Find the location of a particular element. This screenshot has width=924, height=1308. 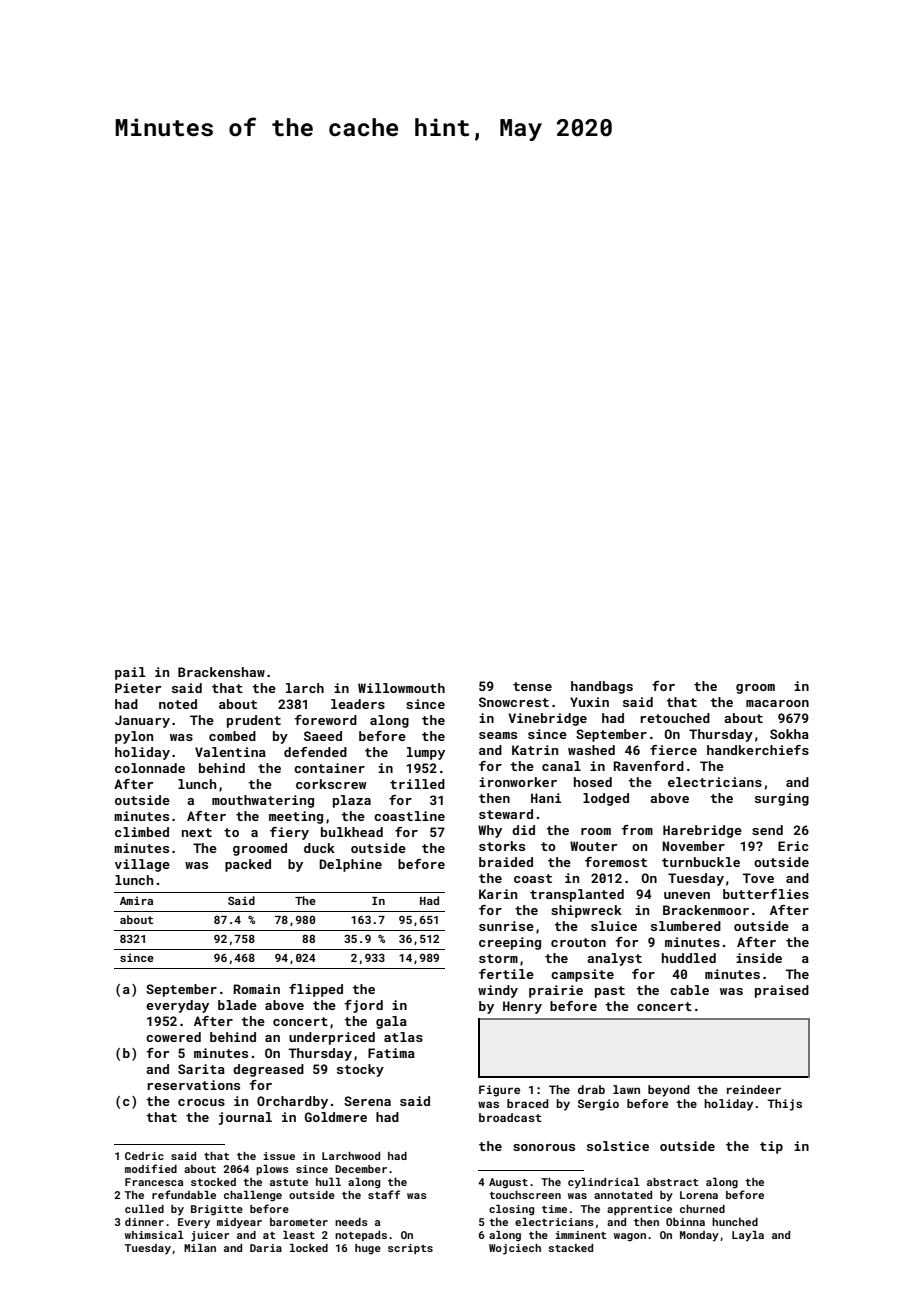

flipped is located at coordinates (316, 990).
